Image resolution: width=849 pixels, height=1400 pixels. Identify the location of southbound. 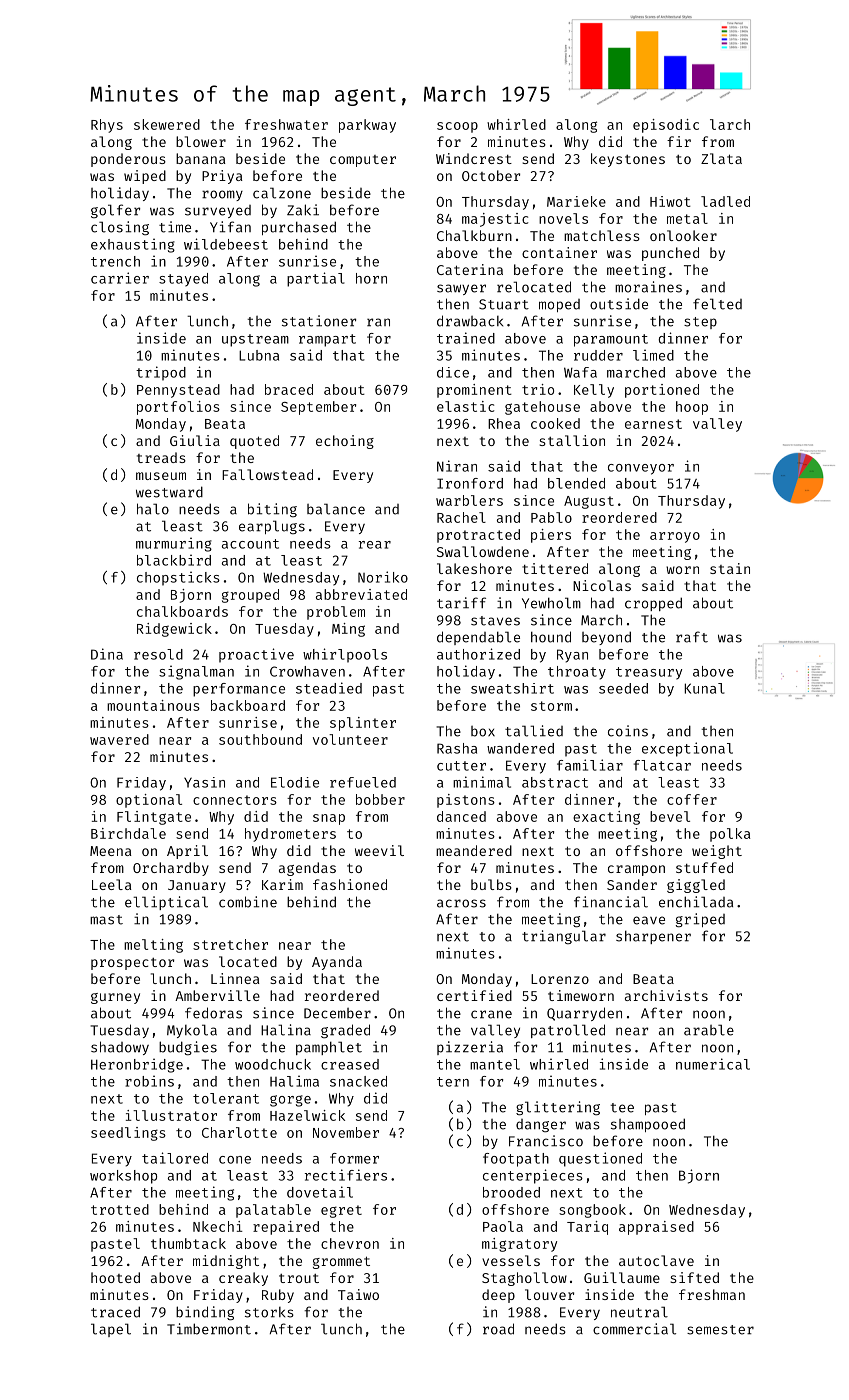
(260, 739).
